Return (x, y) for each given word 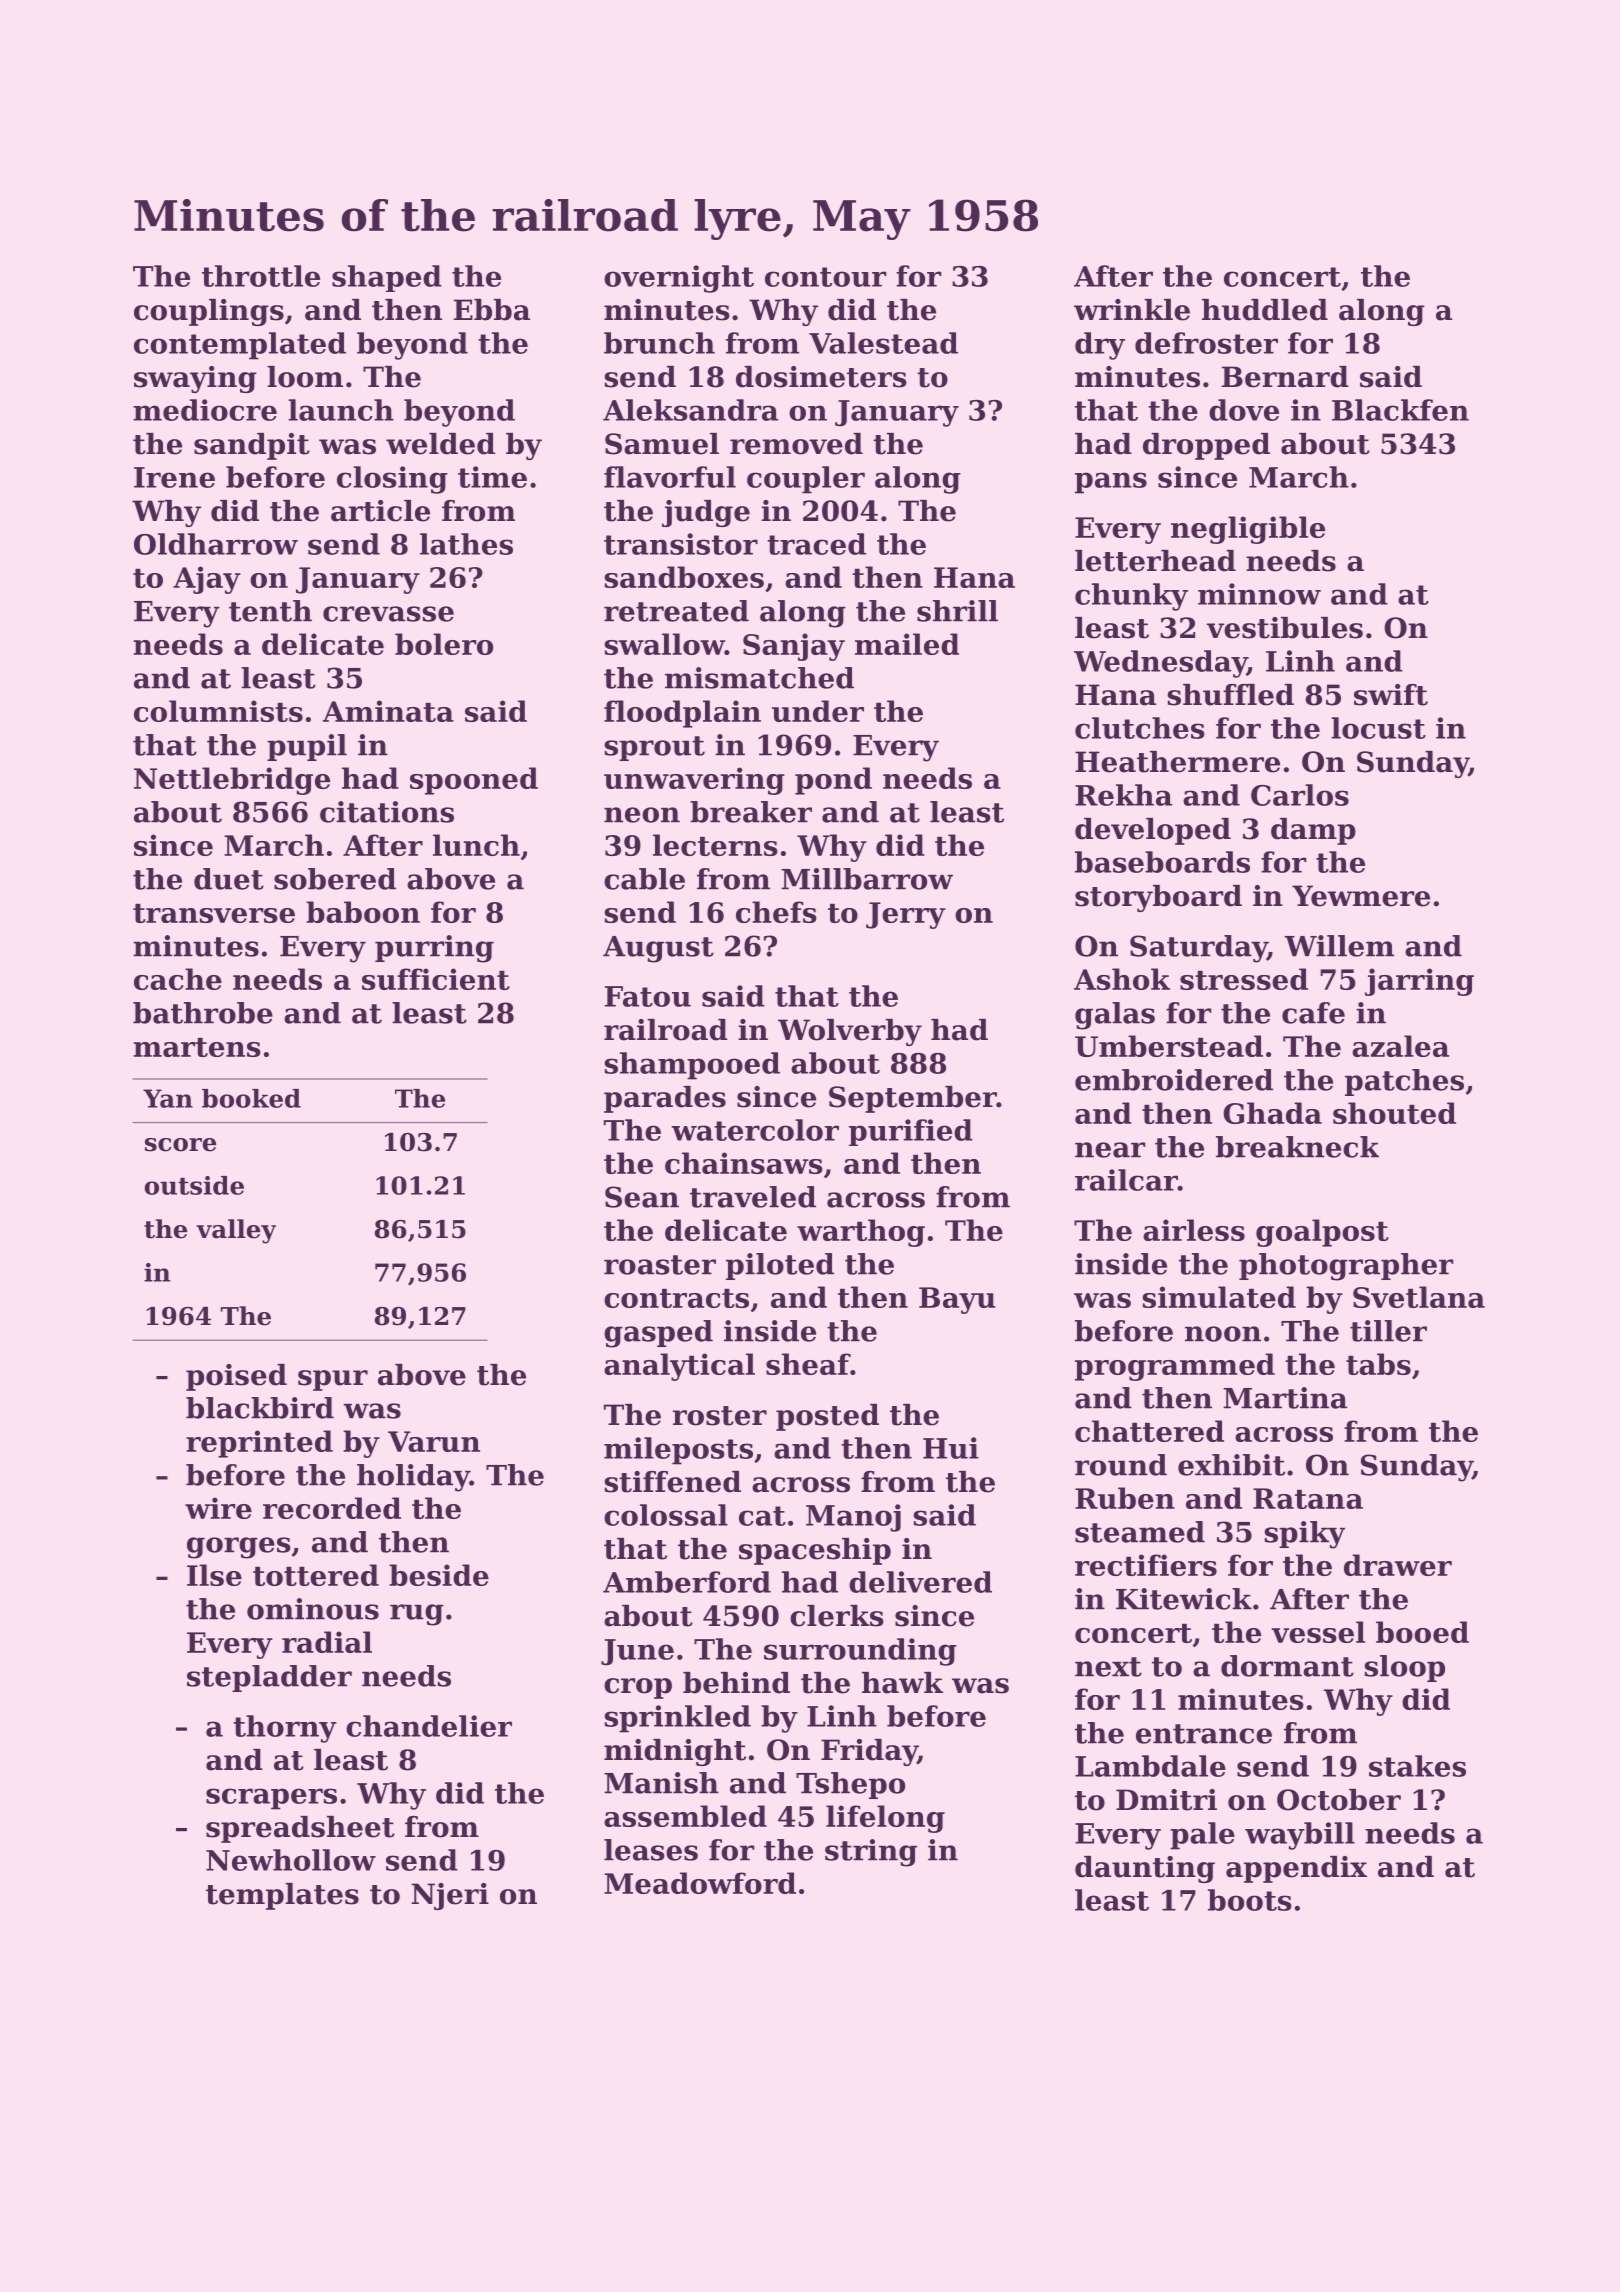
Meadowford (700, 1883)
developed (1153, 831)
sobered (335, 879)
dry (1100, 346)
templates (282, 1896)
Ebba (492, 310)
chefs (776, 912)
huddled (1265, 310)
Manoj (853, 1518)
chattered (1149, 1431)
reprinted (259, 1444)
